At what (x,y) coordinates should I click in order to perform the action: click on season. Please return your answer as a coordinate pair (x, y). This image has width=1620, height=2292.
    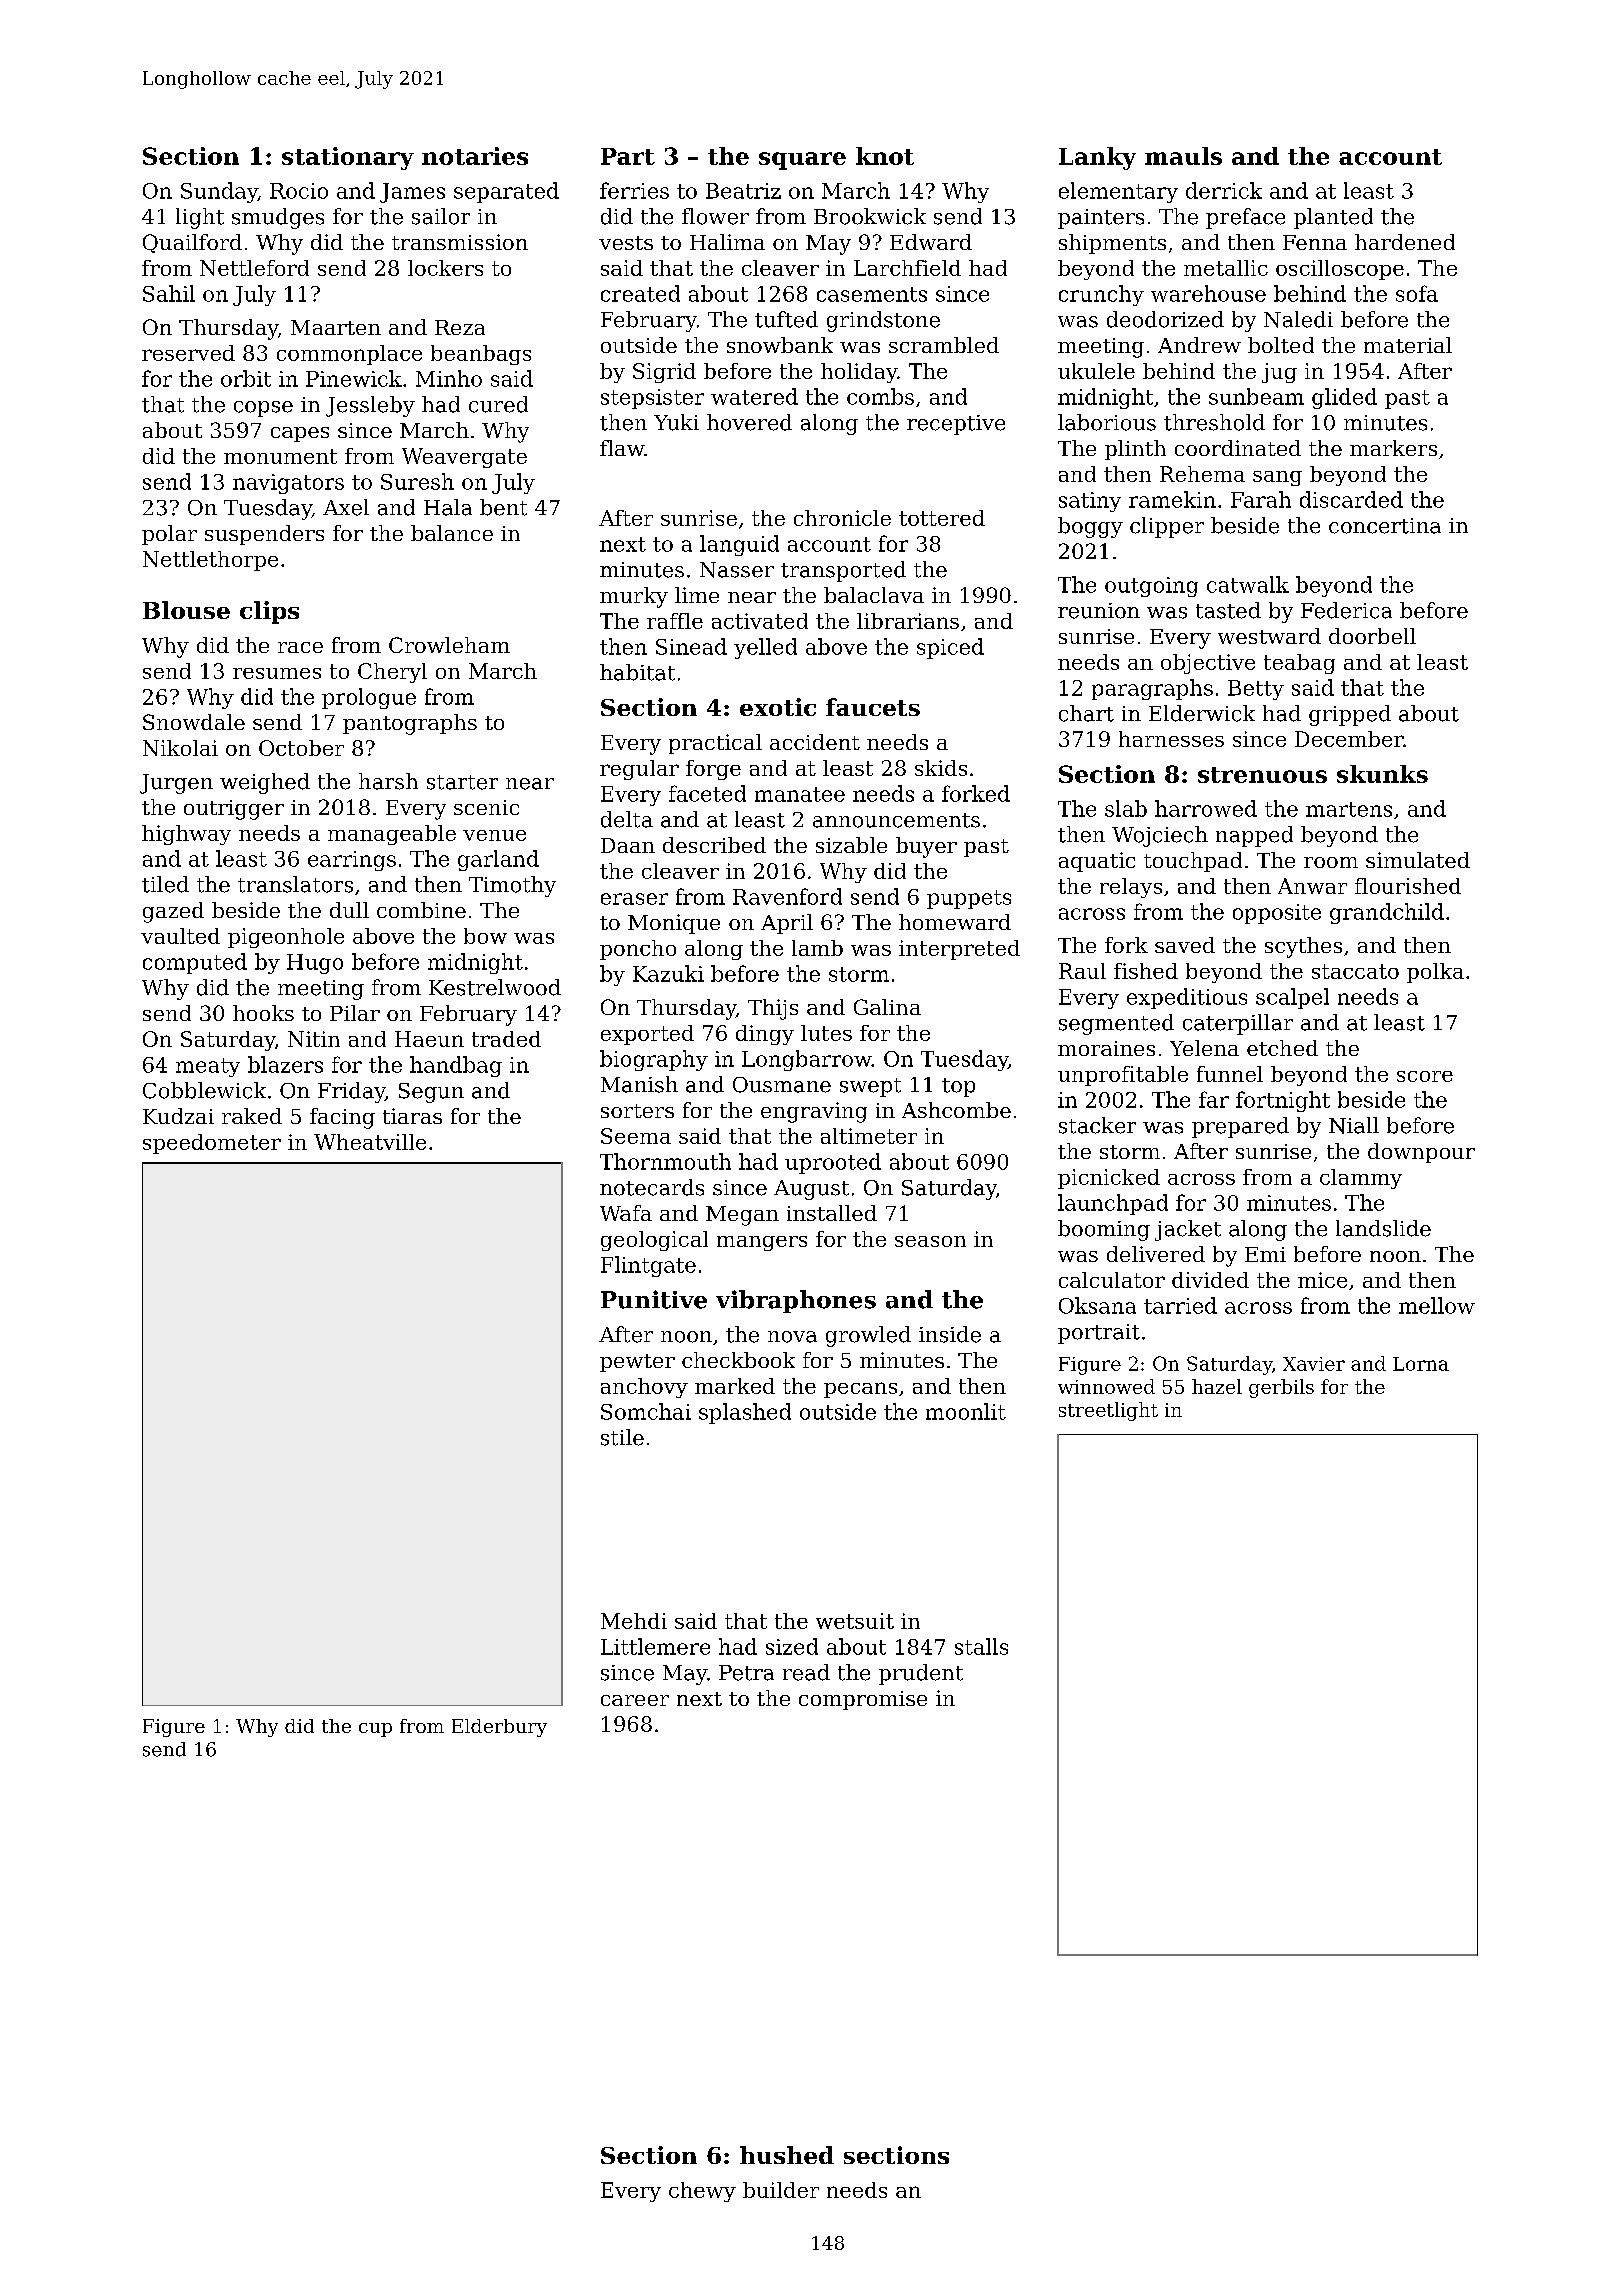
    Looking at the image, I should click on (930, 1241).
